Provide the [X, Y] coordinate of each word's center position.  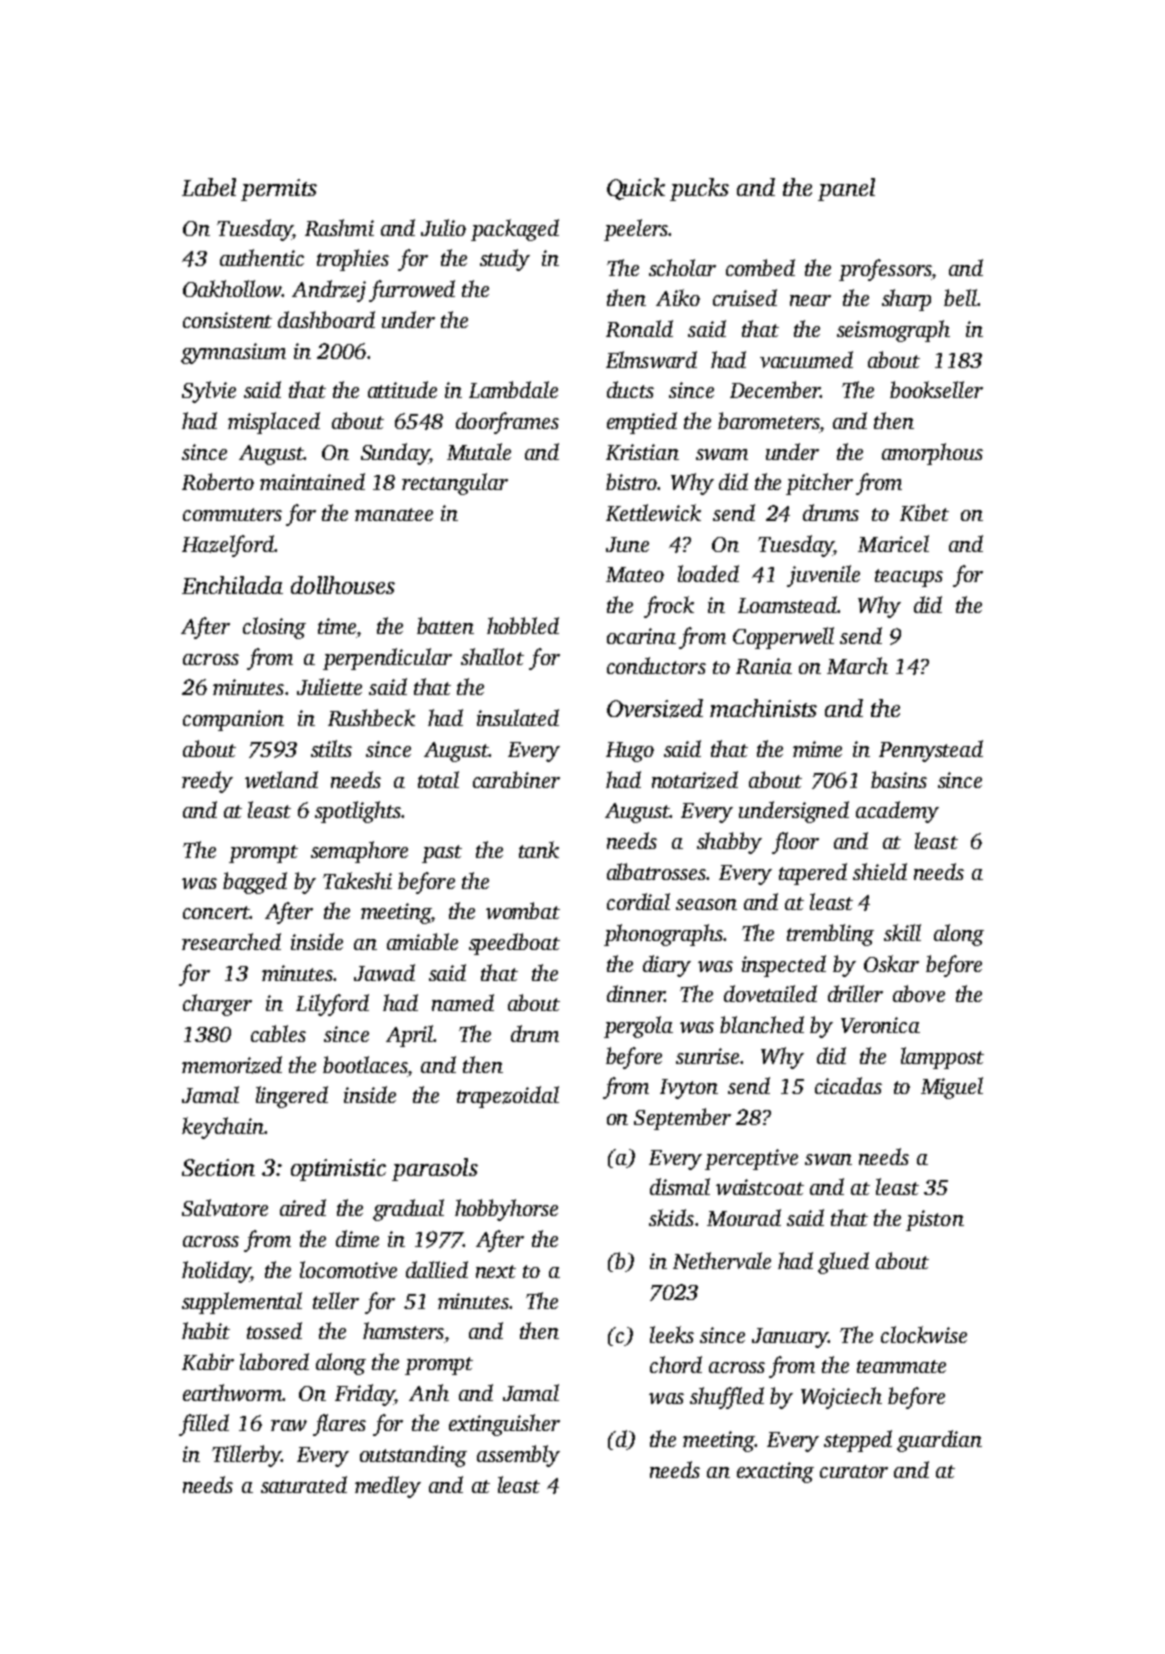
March [857, 665]
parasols [435, 1169]
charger [217, 1005]
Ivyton [689, 1089]
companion [233, 720]
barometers [768, 420]
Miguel [952, 1088]
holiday [216, 1272]
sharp [906, 300]
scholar [682, 267]
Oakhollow [232, 288]
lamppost [942, 1058]
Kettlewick [653, 512]
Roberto [218, 481]
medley [388, 1487]
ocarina [641, 636]
